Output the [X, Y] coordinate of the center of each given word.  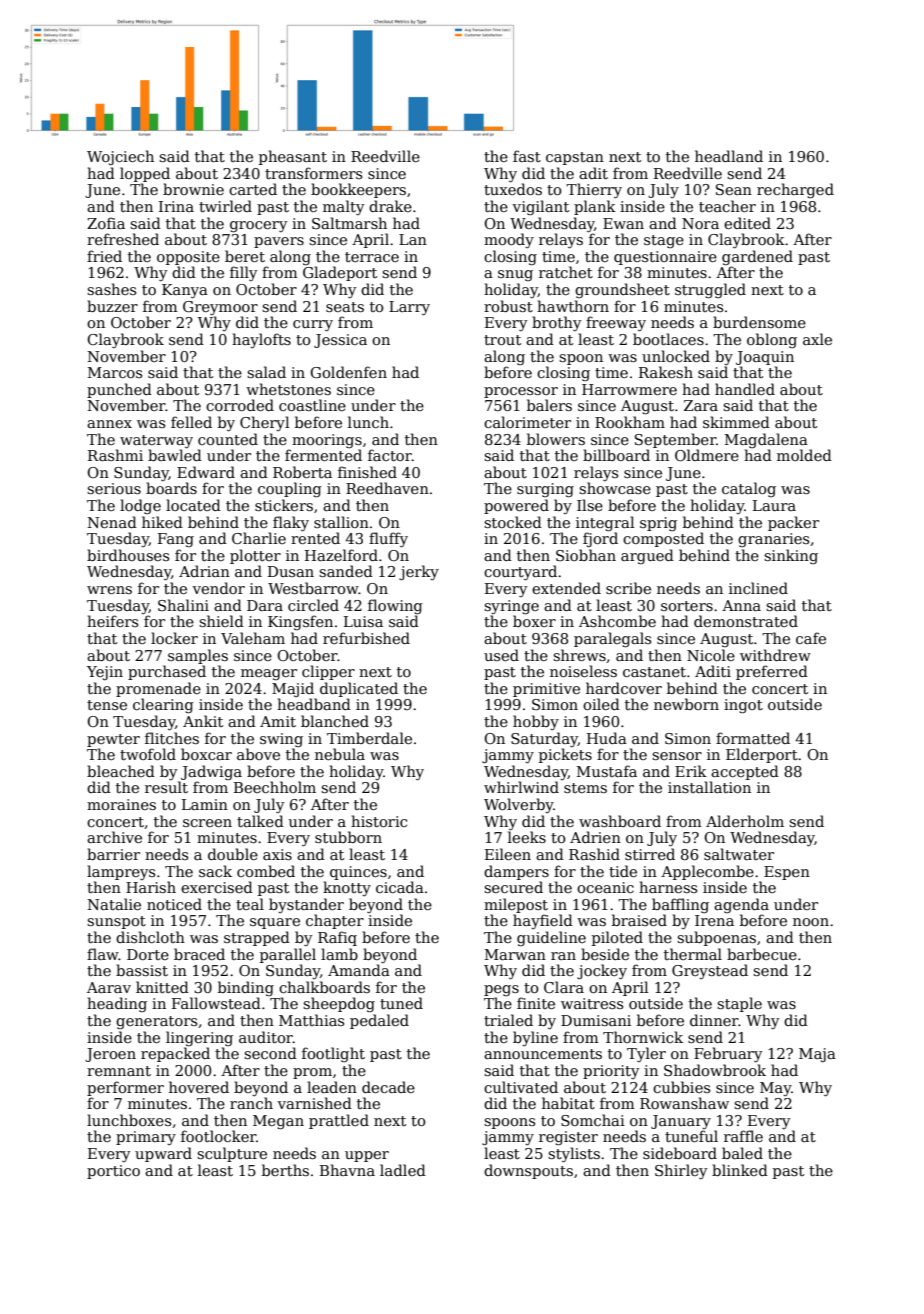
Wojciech [120, 157]
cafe [811, 638]
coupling [290, 490]
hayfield [543, 921]
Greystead [710, 971]
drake [390, 206]
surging [545, 490]
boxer [534, 621]
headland [729, 156]
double [233, 854]
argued [647, 556]
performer [125, 1088]
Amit [278, 721]
